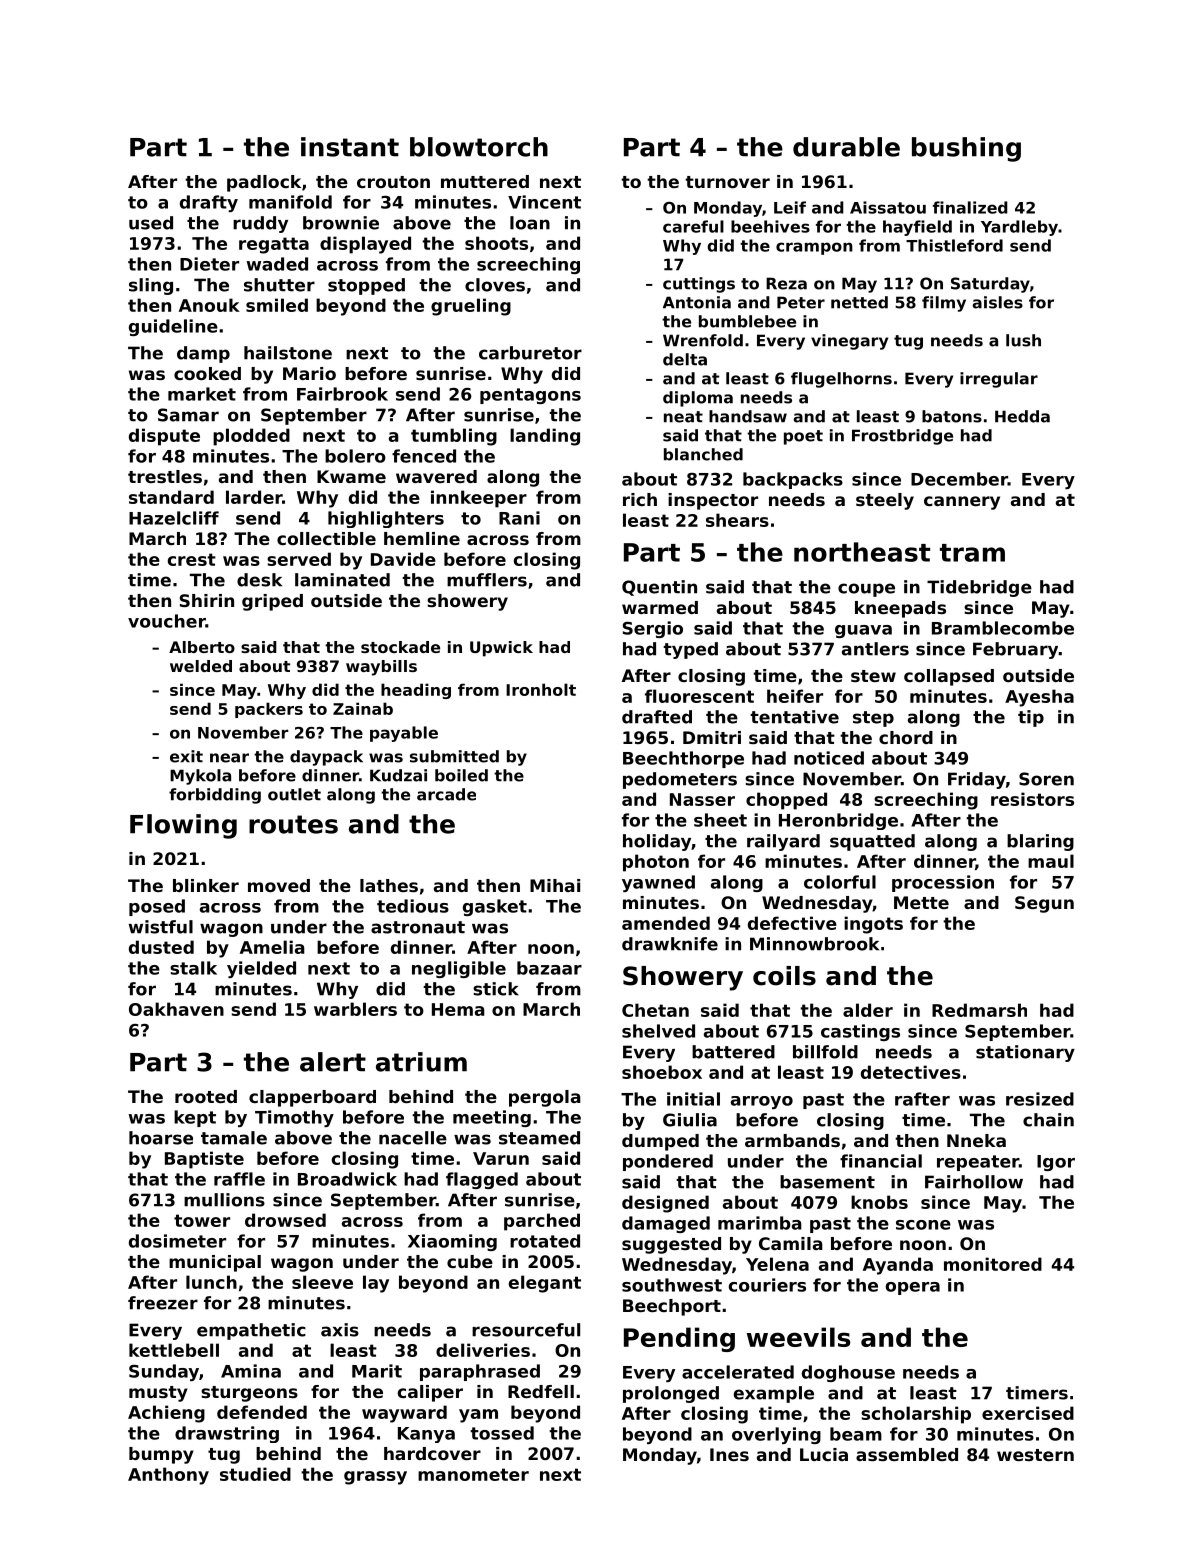  Describe the element at coordinates (907, 1454) in the image. I see `assembled` at that location.
